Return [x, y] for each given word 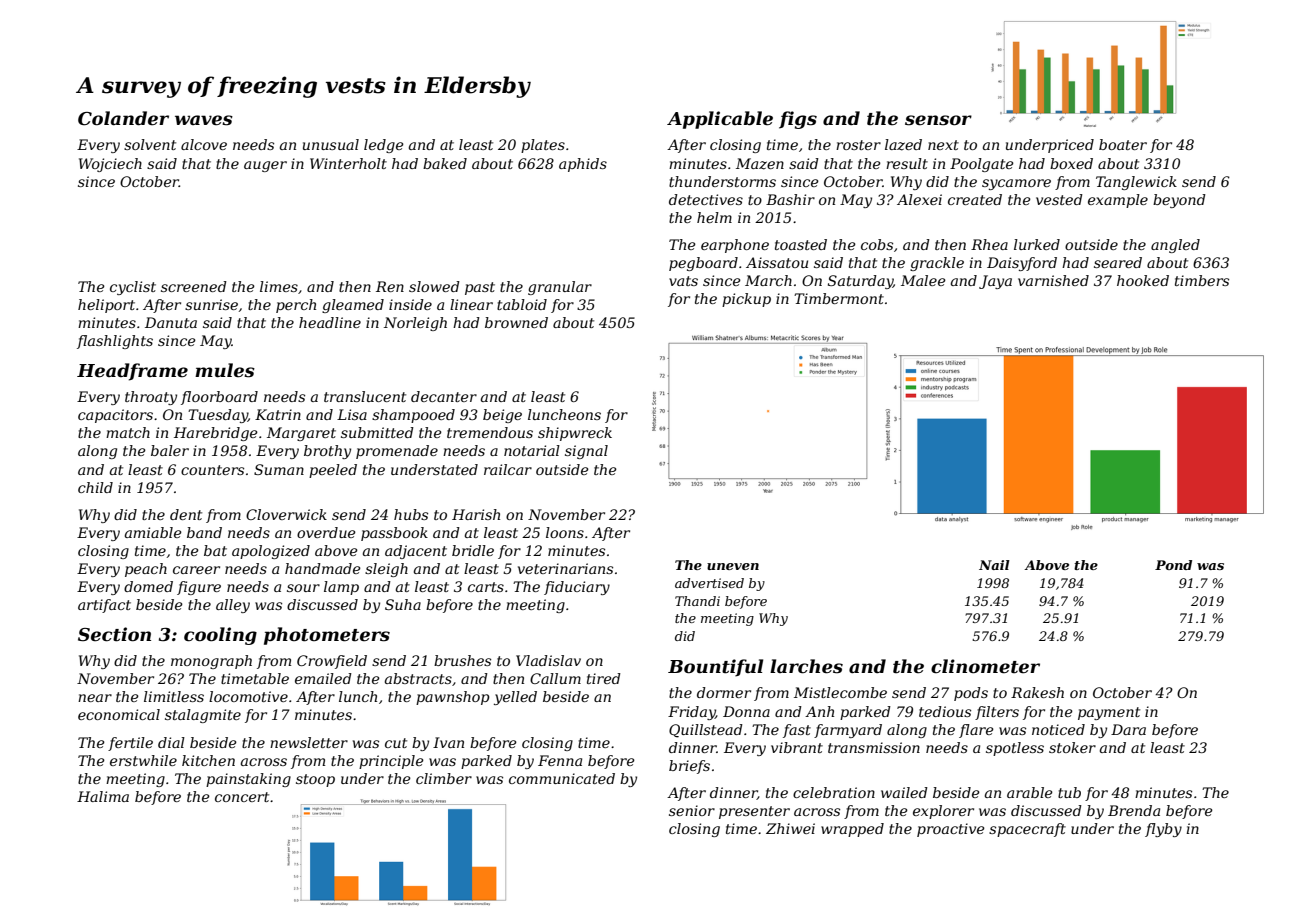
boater [1123, 144]
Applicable [720, 120]
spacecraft [1027, 830]
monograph [211, 662]
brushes [462, 660]
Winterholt [348, 163]
